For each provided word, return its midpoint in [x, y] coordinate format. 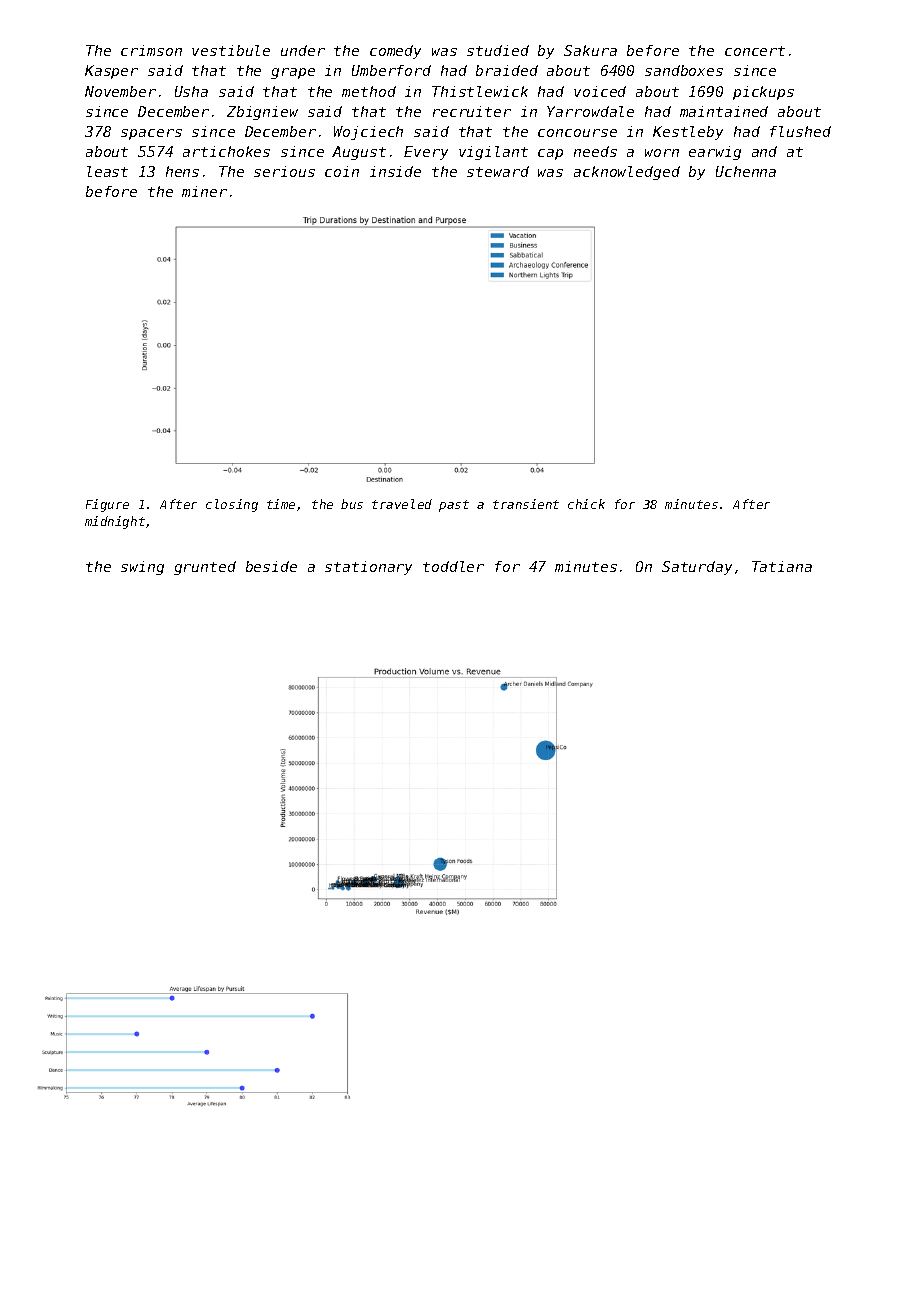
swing [142, 568]
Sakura [590, 50]
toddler [453, 566]
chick [586, 504]
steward [498, 171]
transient [526, 504]
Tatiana [782, 566]
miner [204, 191]
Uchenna [746, 171]
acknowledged [627, 173]
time [281, 504]
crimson [151, 50]
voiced [600, 91]
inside [395, 171]
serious [284, 171]
